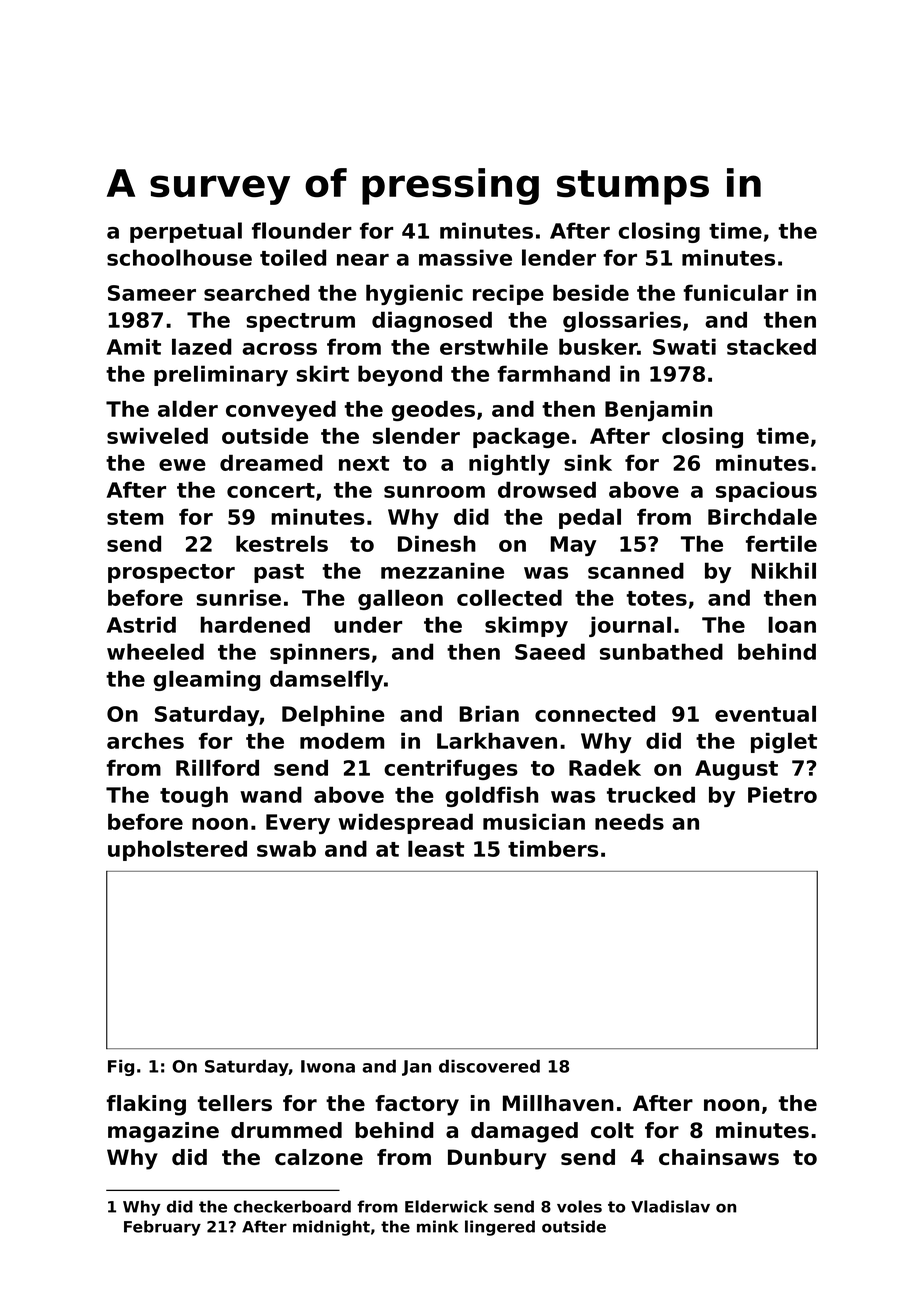 This screenshot has height=1311, width=924. What do you see at coordinates (500, 1228) in the screenshot?
I see `lingered` at bounding box center [500, 1228].
